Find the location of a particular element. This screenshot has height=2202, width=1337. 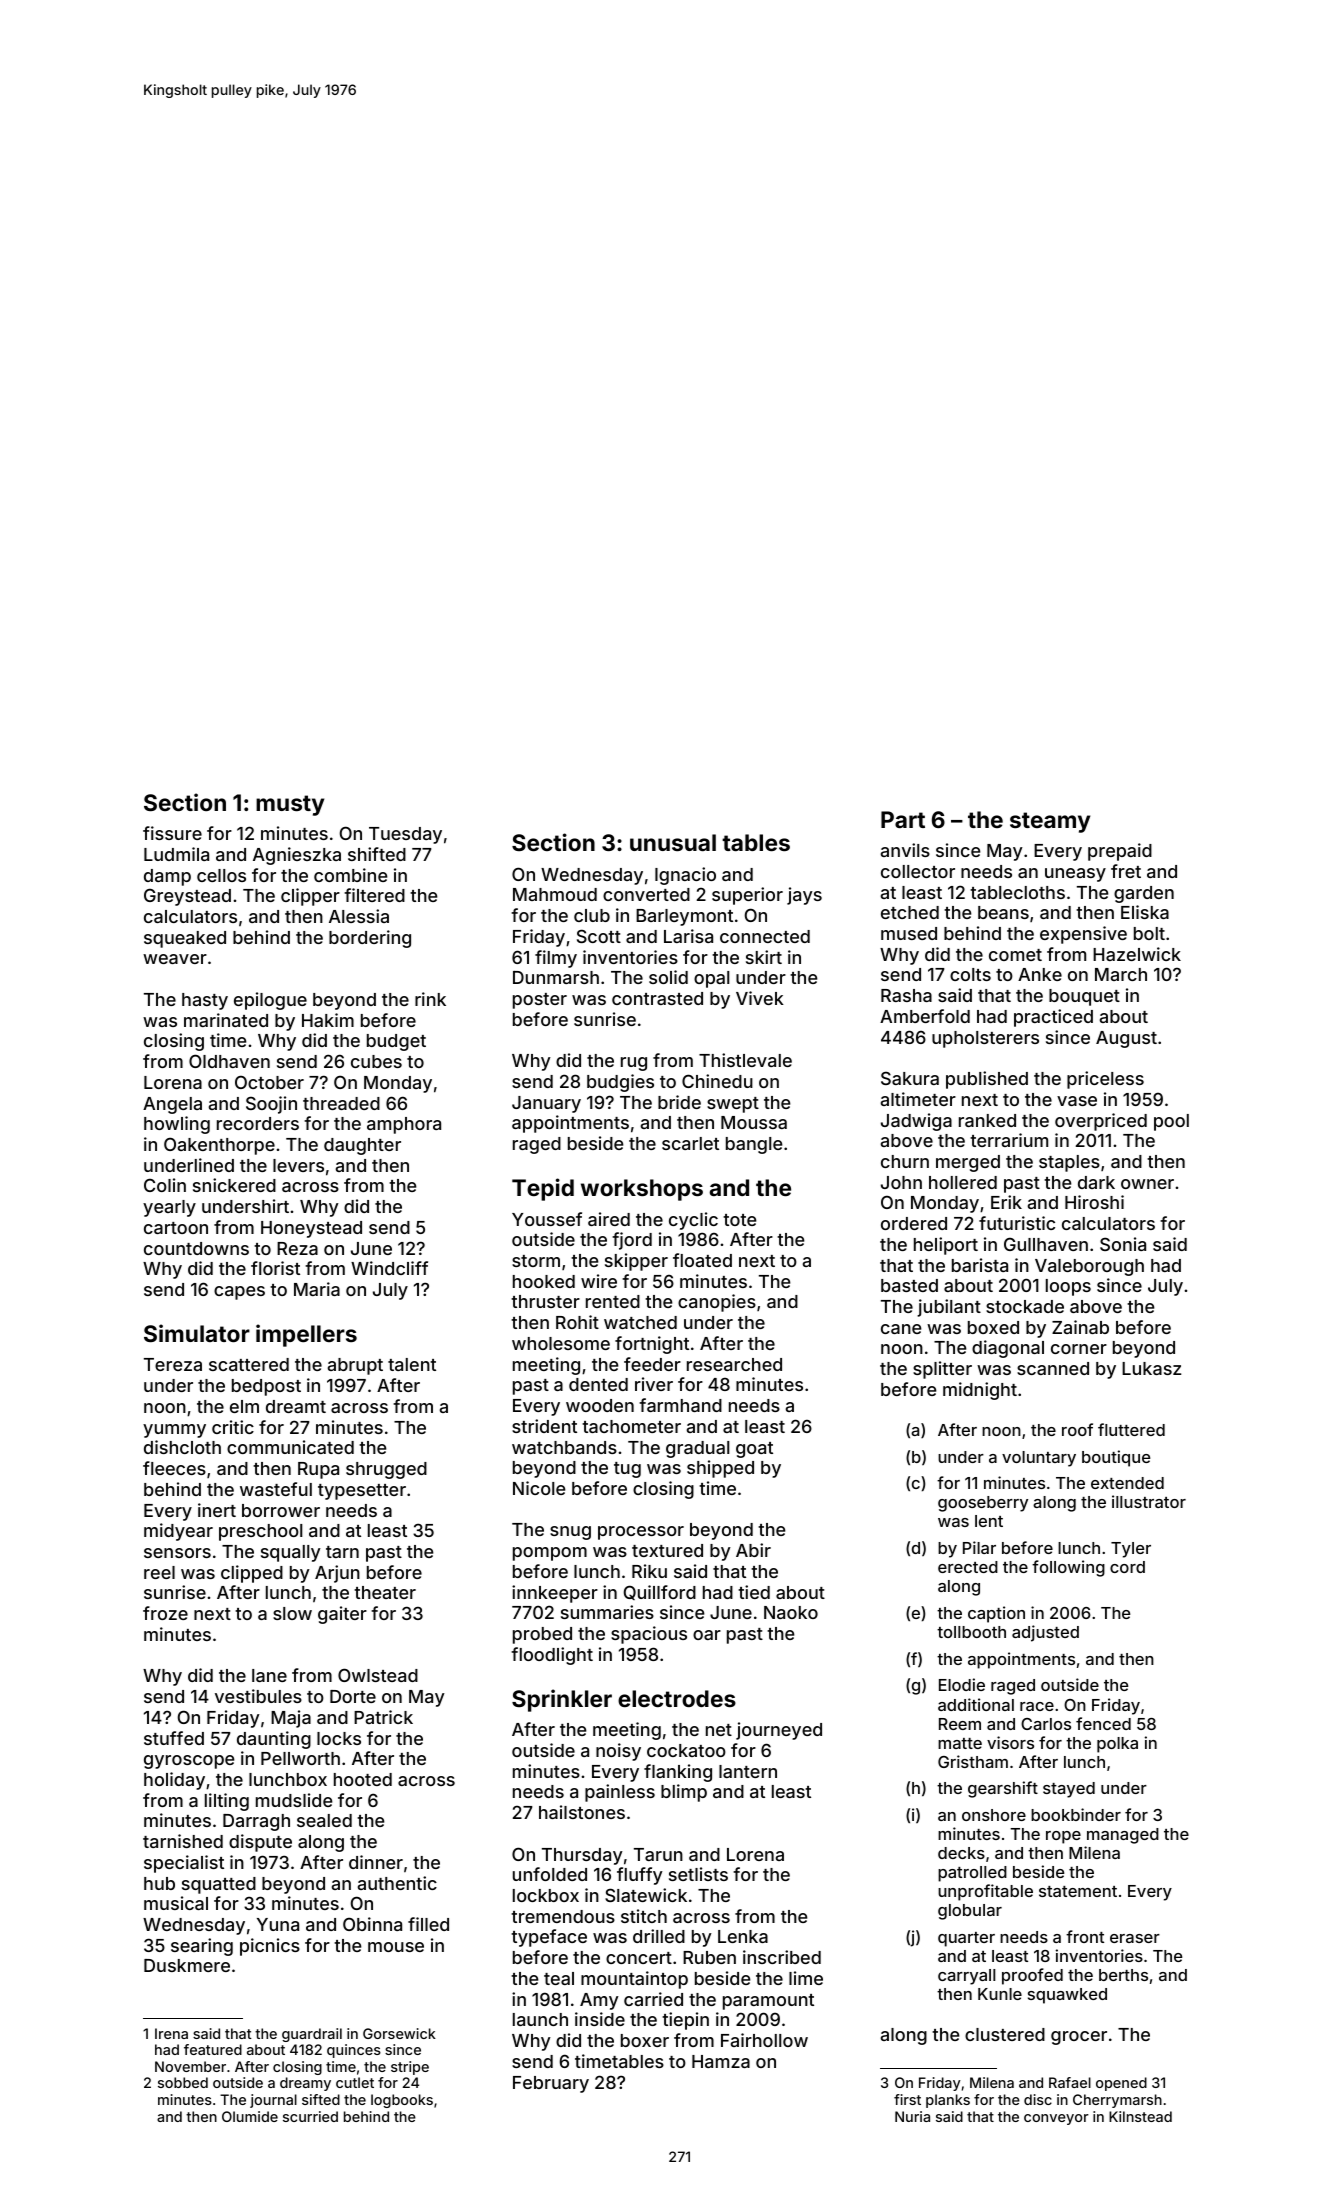

abrupt is located at coordinates (355, 1366).
